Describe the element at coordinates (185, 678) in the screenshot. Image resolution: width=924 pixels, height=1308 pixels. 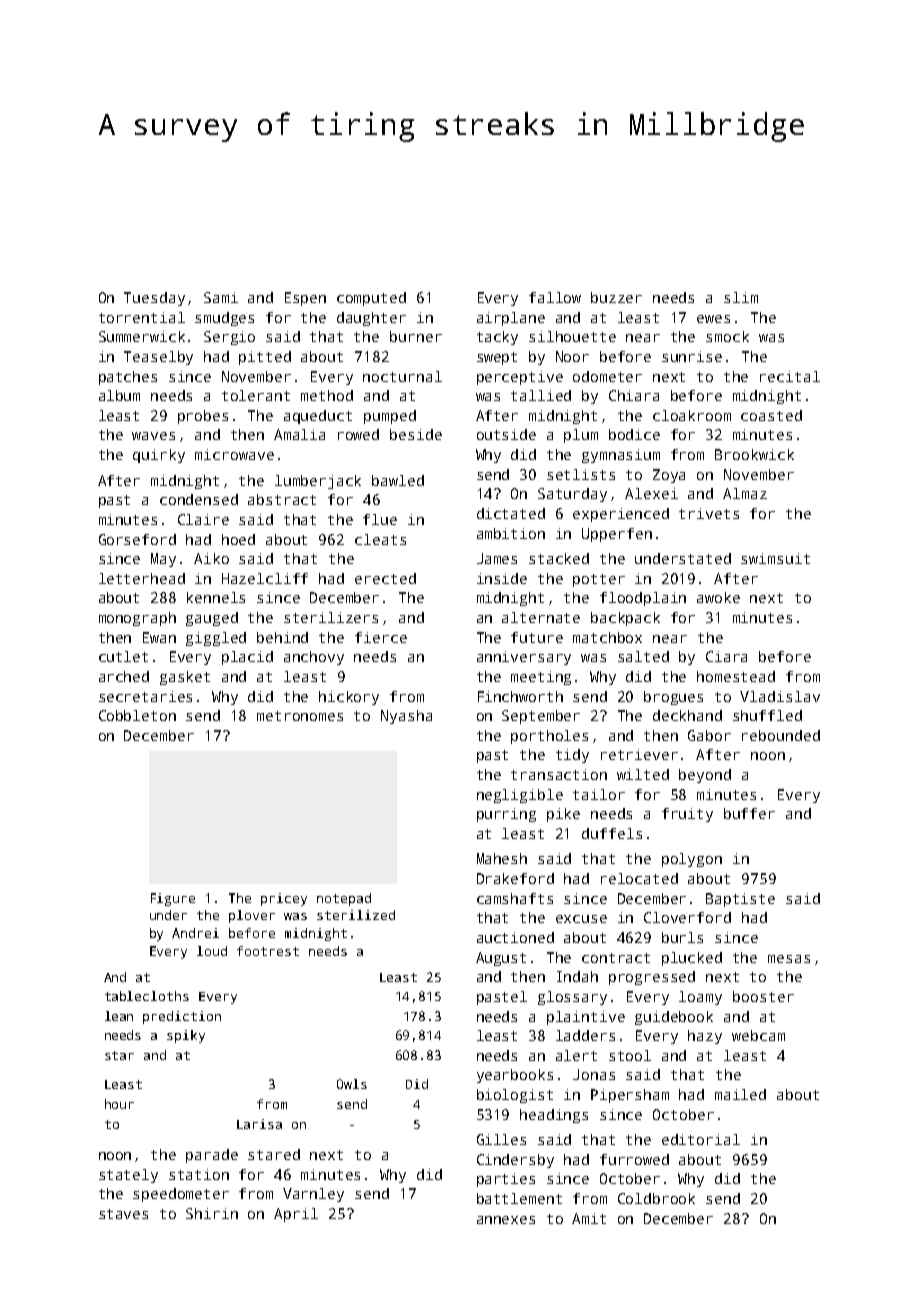
I see `gasket` at that location.
